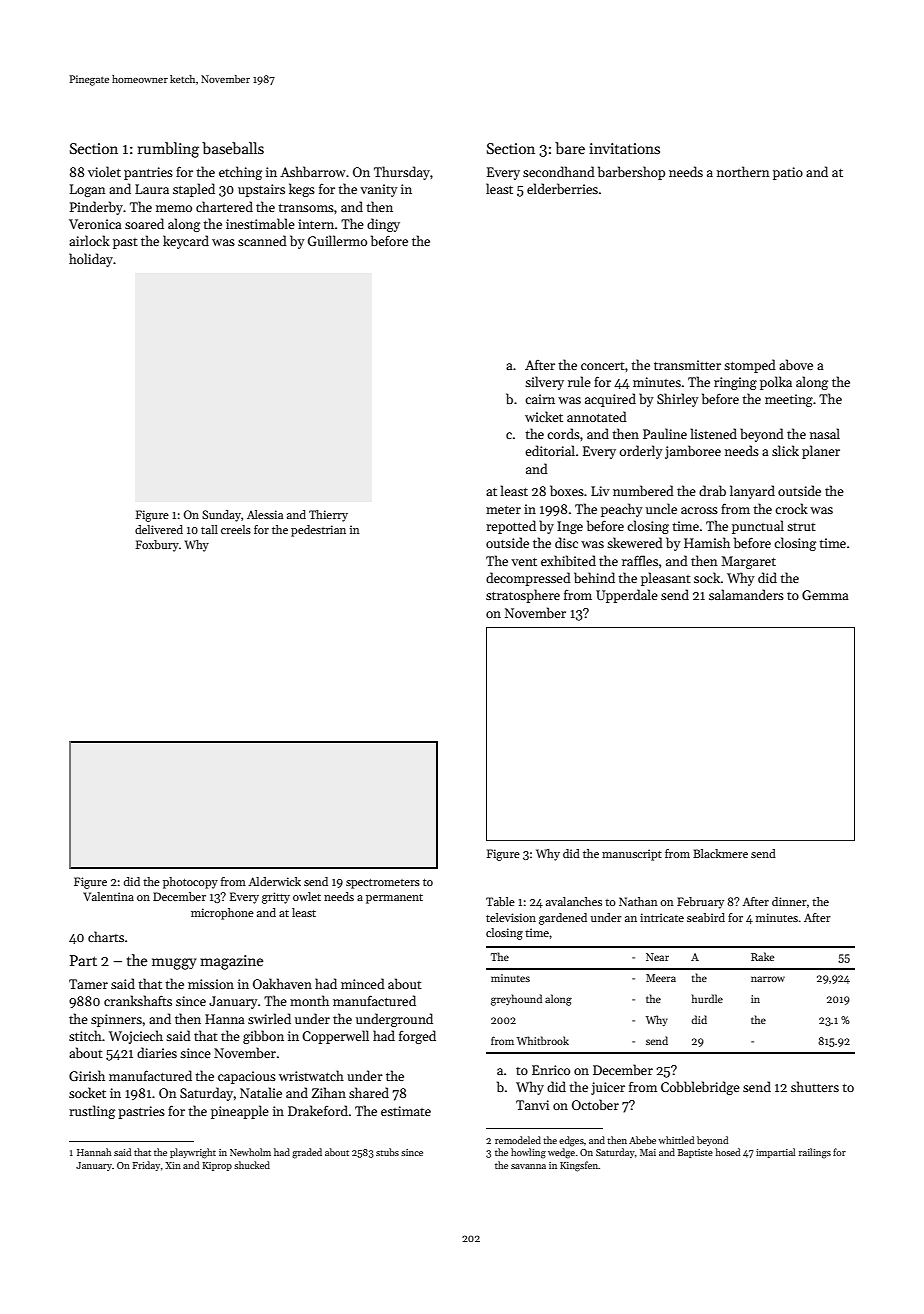 This screenshot has width=924, height=1314. Describe the element at coordinates (796, 364) in the screenshot. I see `above` at that location.
